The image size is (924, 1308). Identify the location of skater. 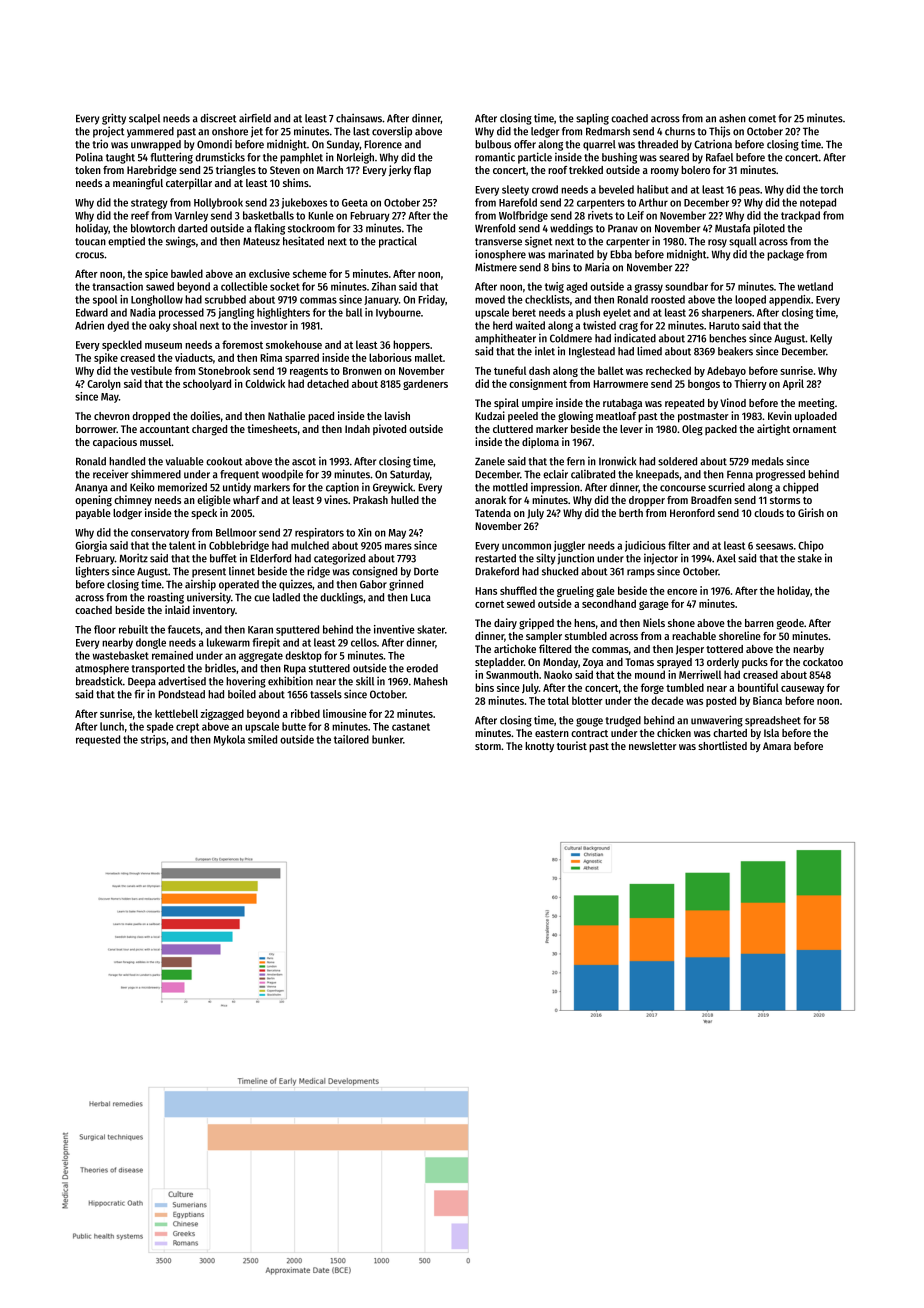
(431, 629).
